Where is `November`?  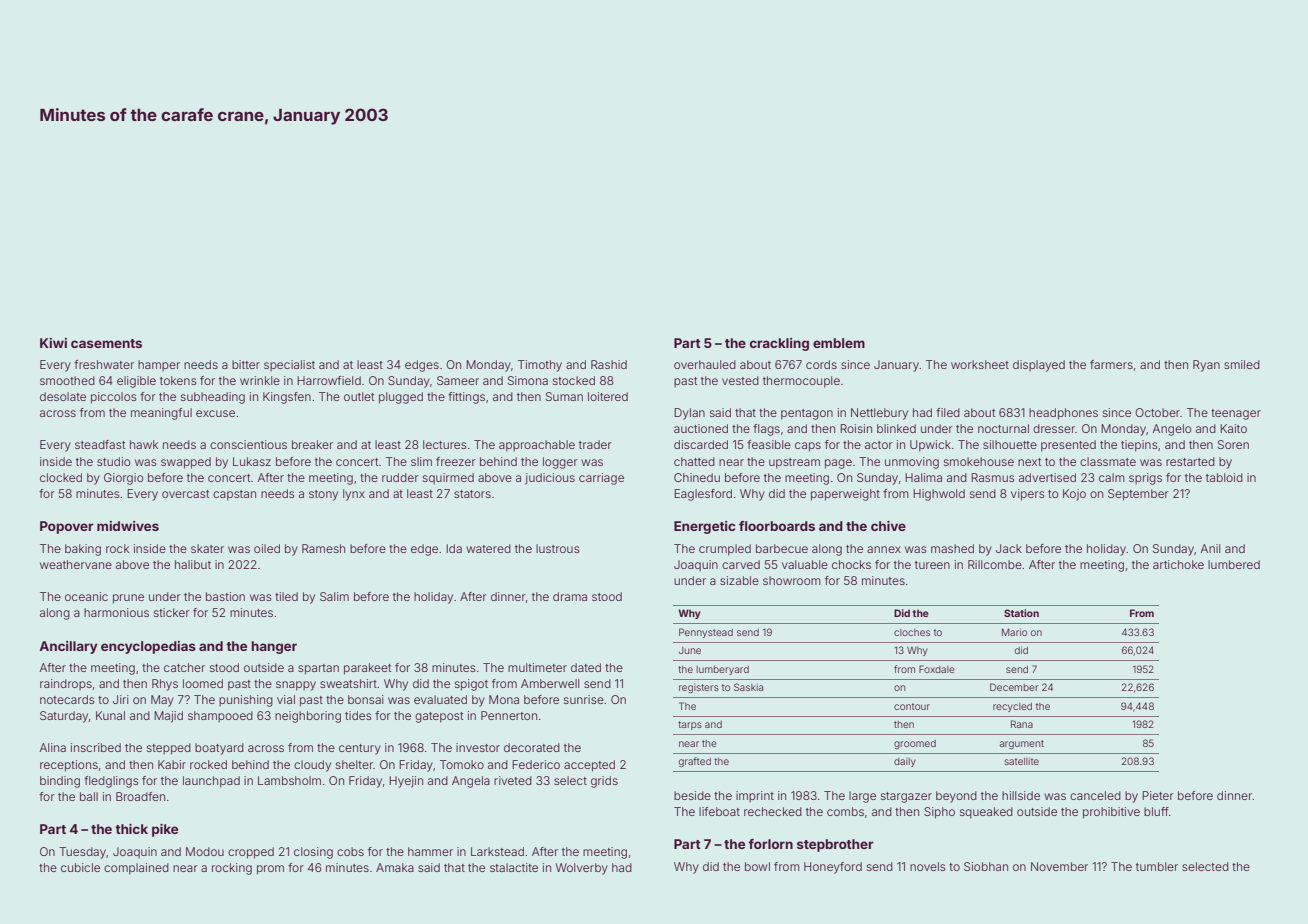
November is located at coordinates (1059, 866).
